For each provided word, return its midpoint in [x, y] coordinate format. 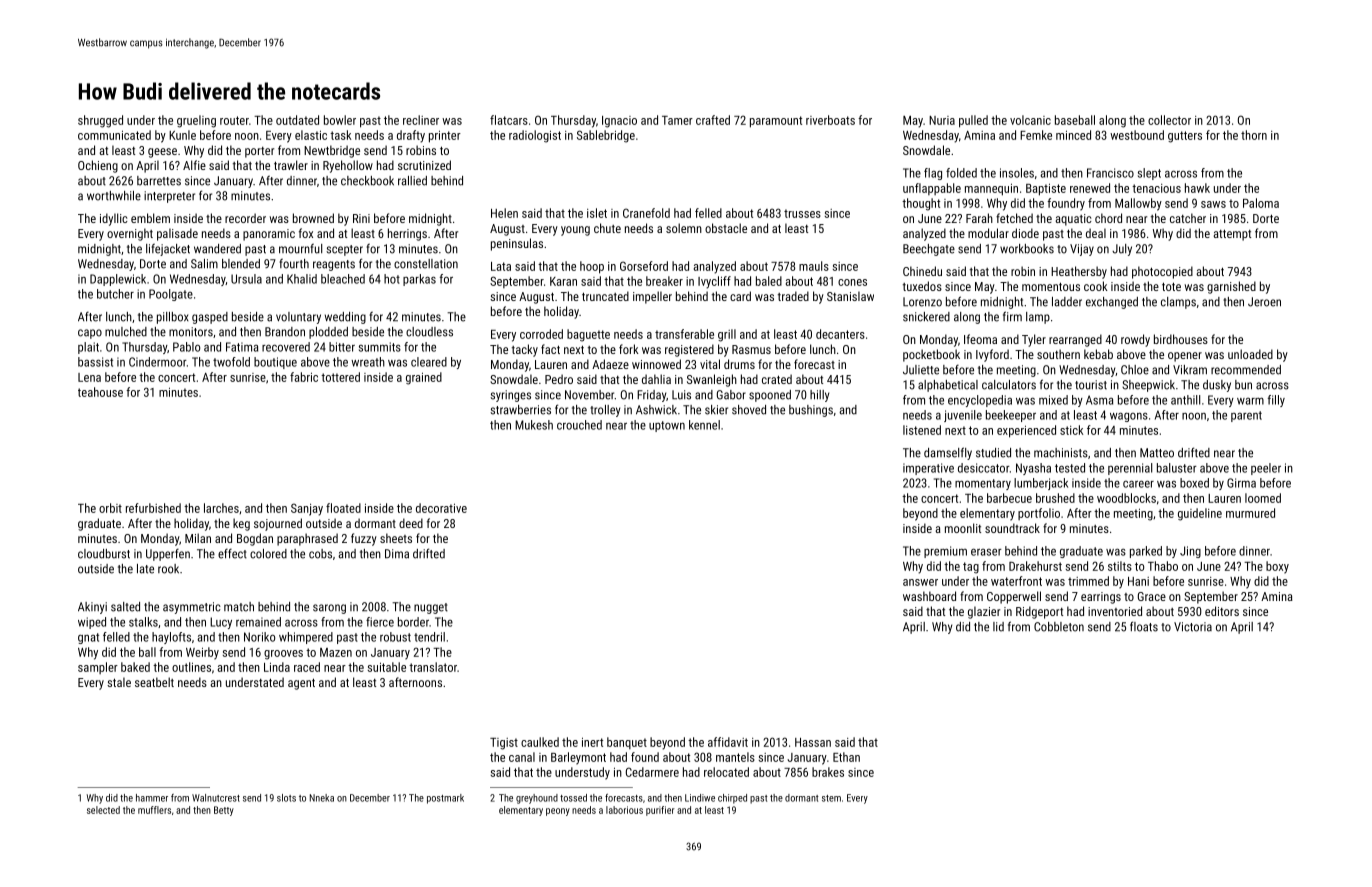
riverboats [830, 120]
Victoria [1193, 627]
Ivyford [992, 355]
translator [433, 667]
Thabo [1163, 566]
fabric [304, 377]
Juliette [921, 370]
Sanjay [307, 509]
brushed [1055, 498]
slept [1149, 174]
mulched [126, 332]
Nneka [322, 798]
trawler [291, 165]
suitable [387, 667]
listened [922, 430]
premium [945, 552]
